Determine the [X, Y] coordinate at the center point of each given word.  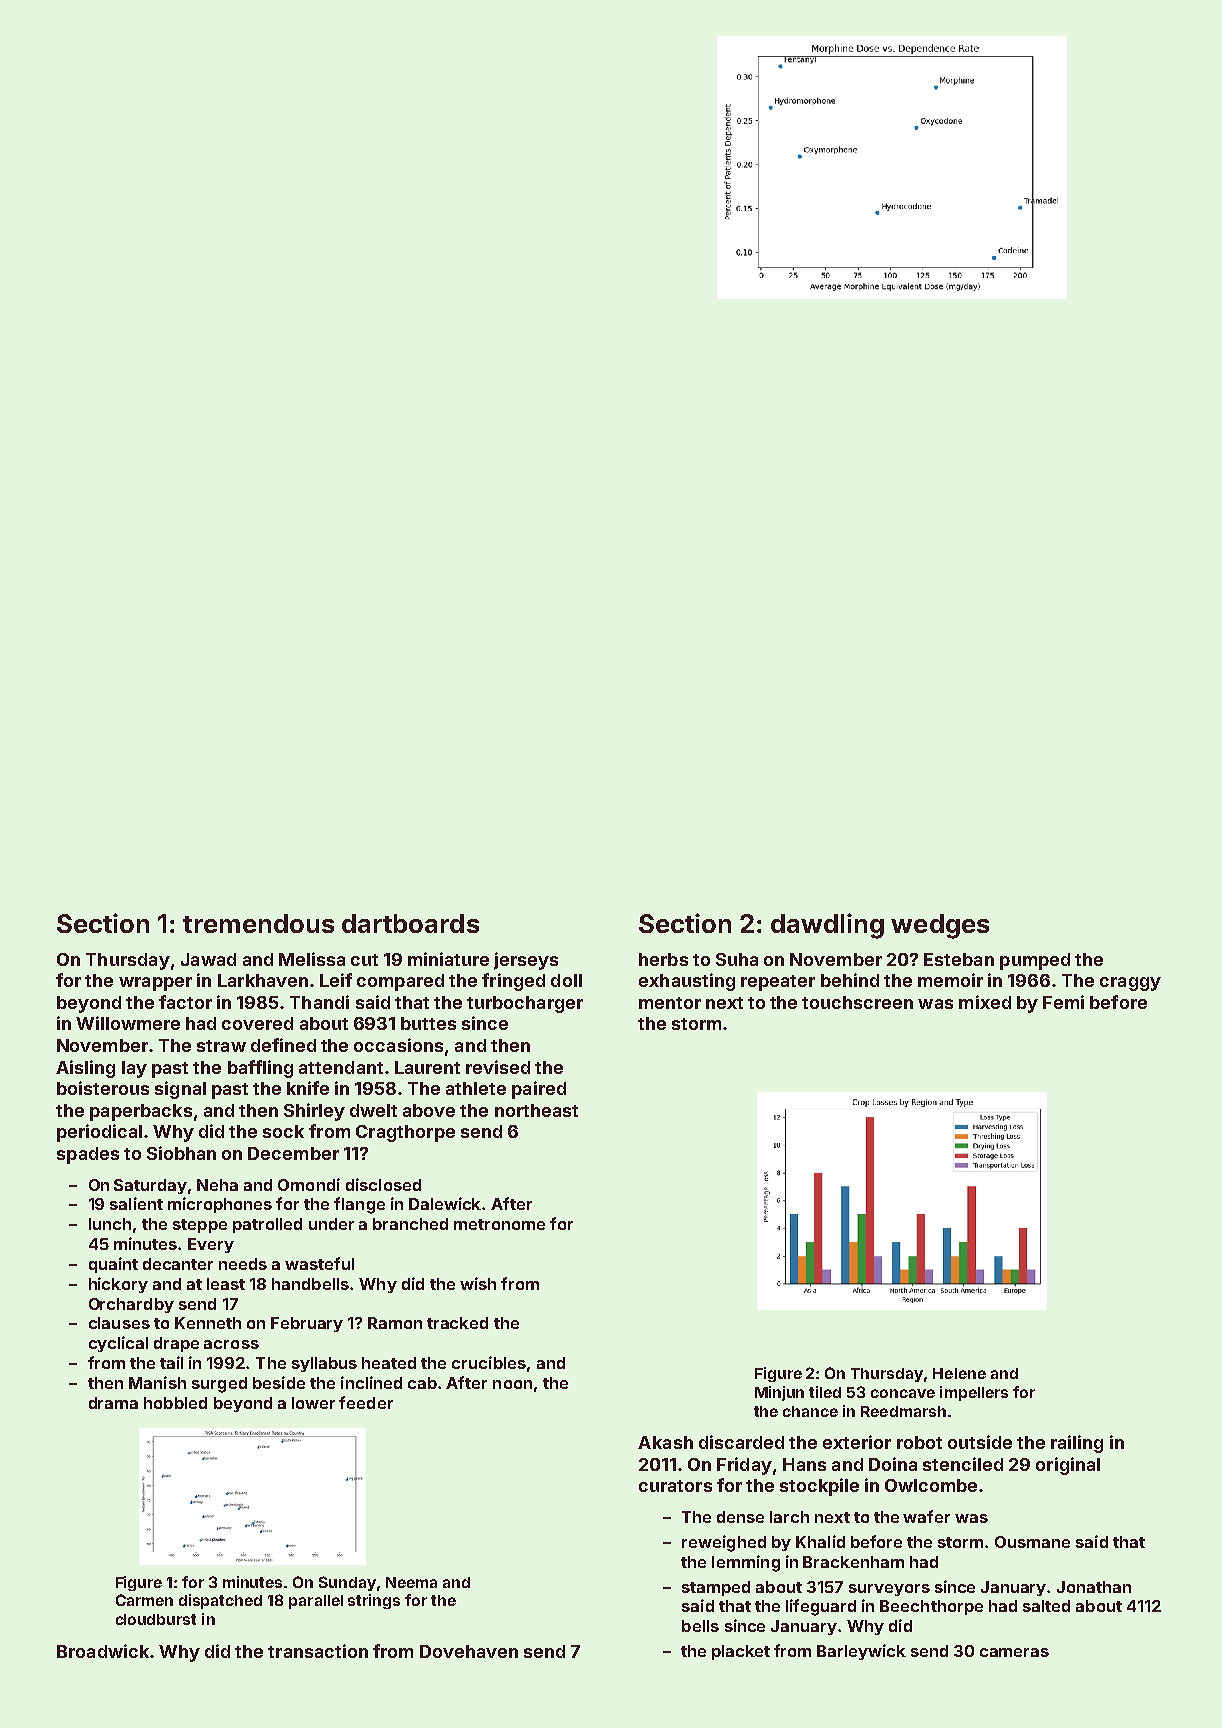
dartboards [410, 923]
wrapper [155, 984]
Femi [1063, 1002]
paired [539, 1090]
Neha [217, 1185]
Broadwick [103, 1651]
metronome [499, 1224]
